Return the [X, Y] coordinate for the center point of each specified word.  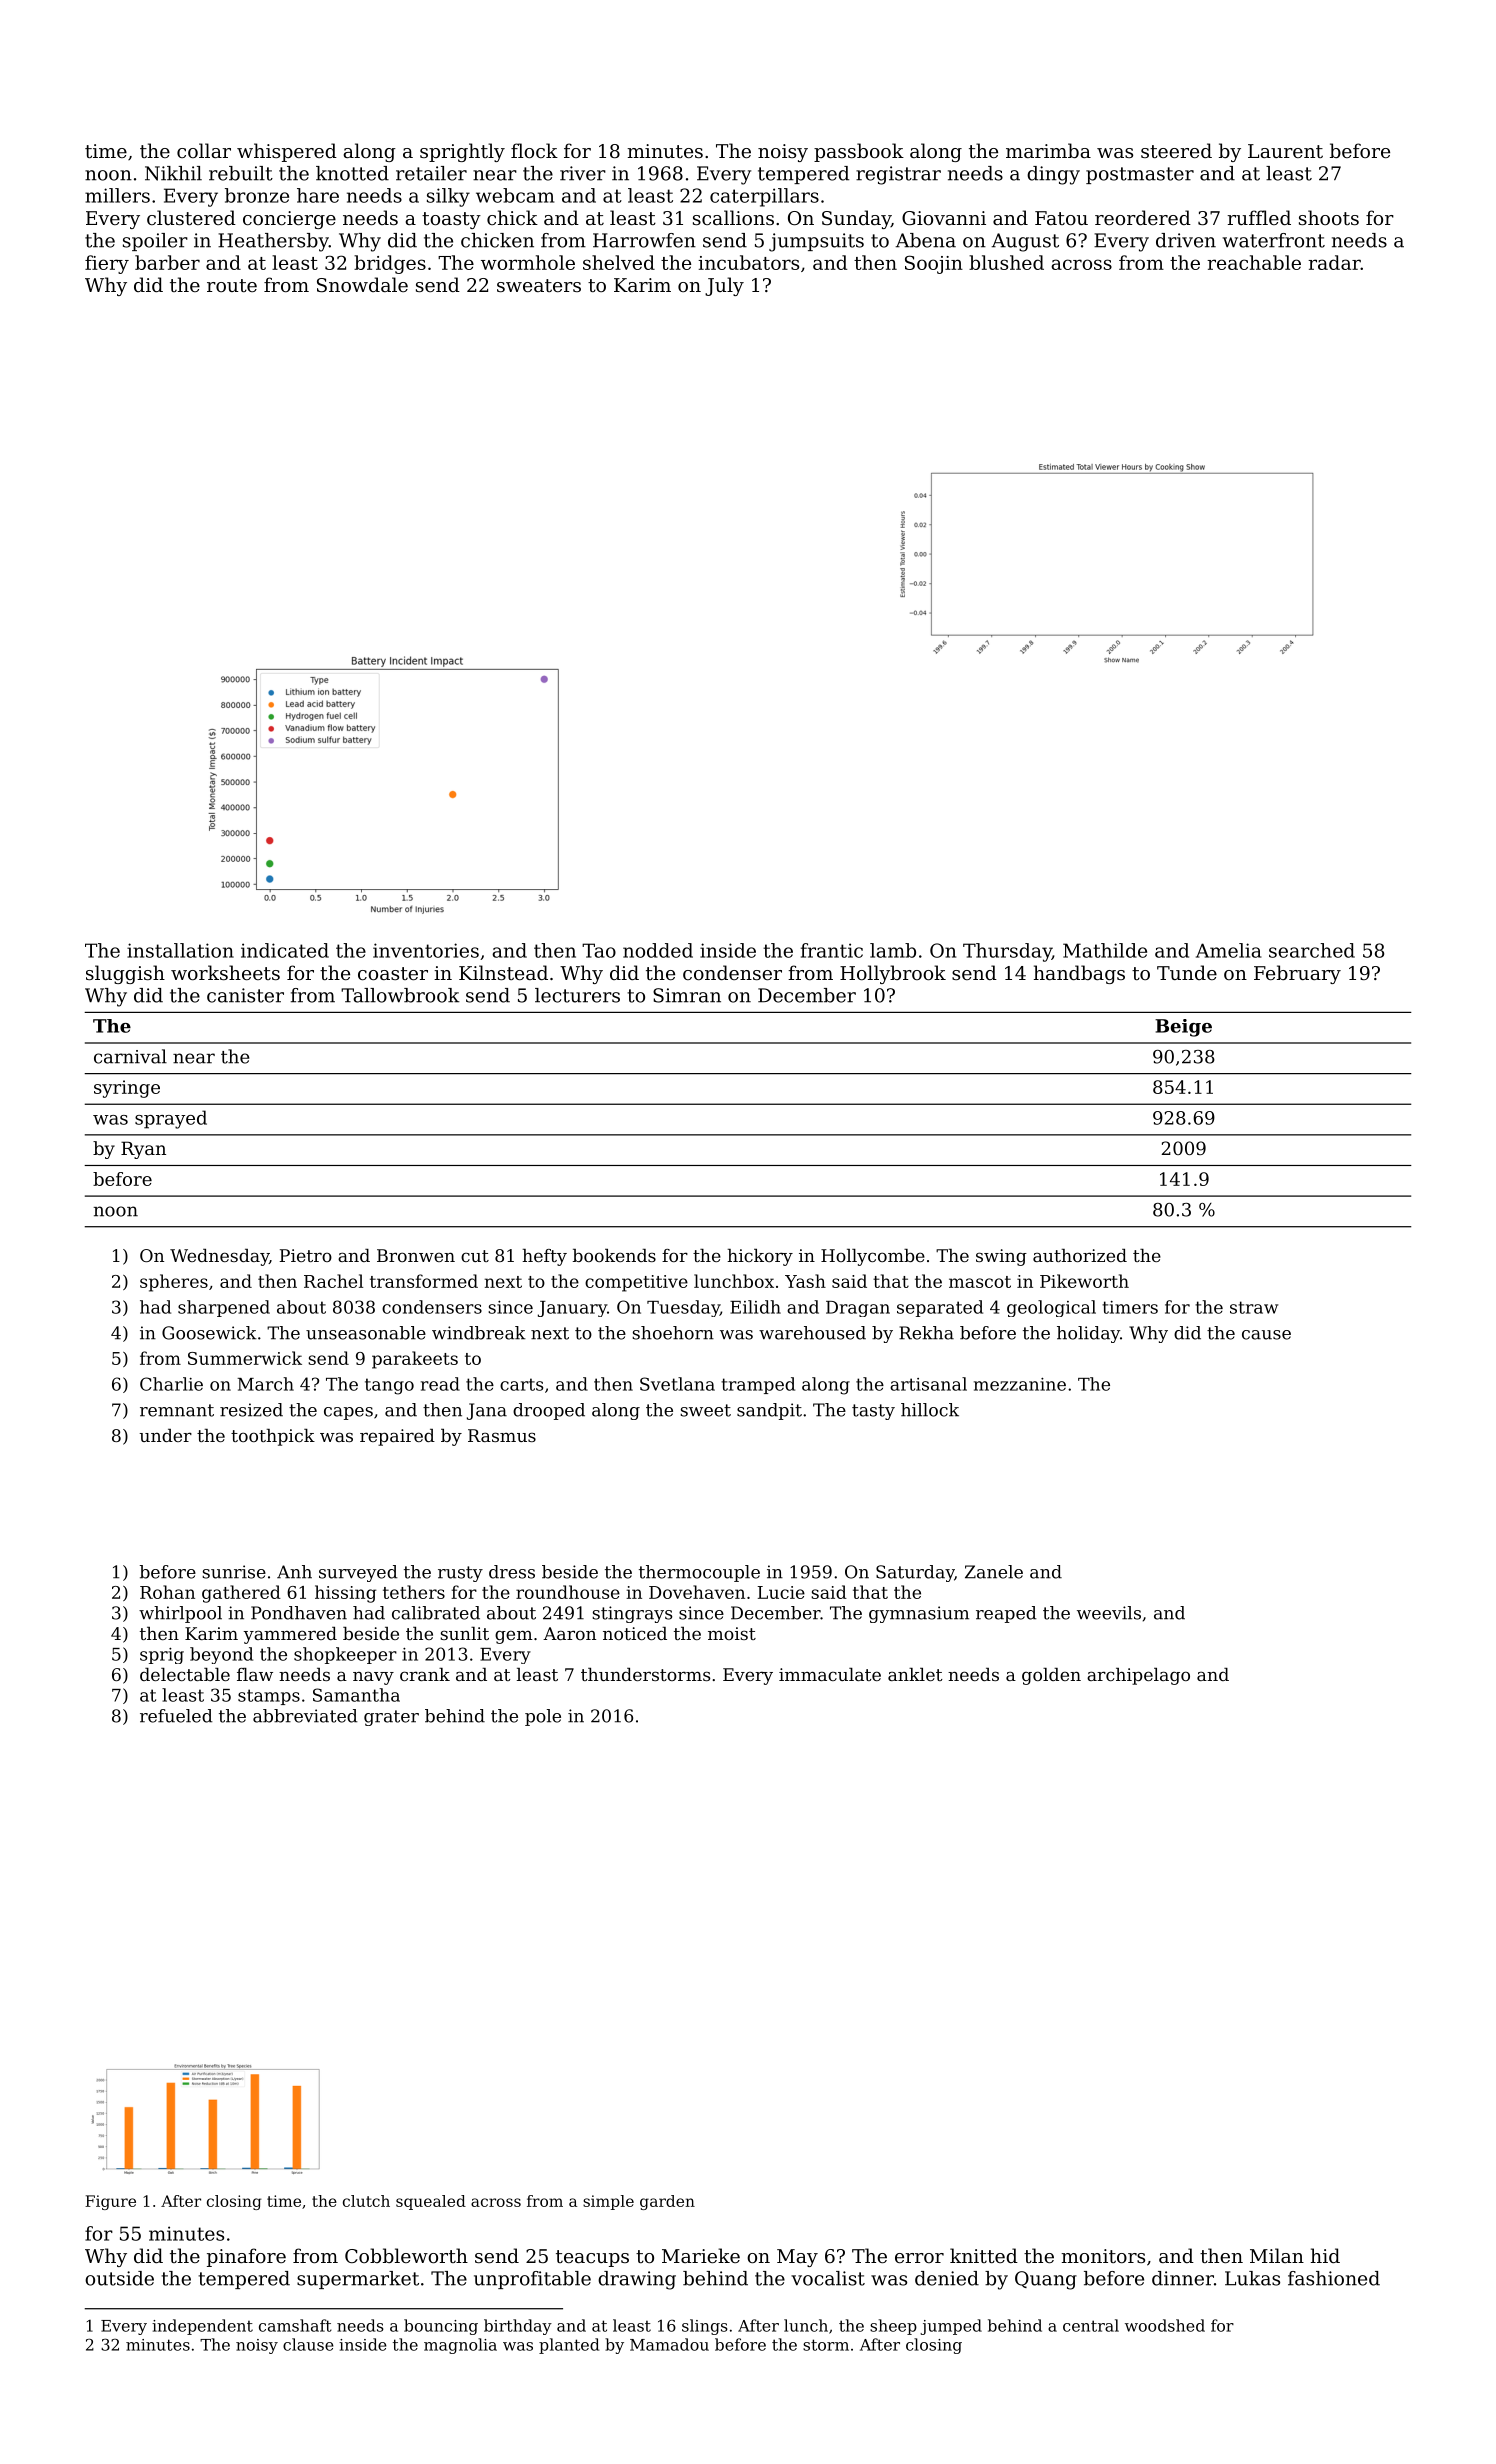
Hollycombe [873, 1257]
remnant [177, 1410]
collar [204, 150]
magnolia [460, 2346]
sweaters [539, 285]
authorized [1080, 1255]
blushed [1006, 262]
